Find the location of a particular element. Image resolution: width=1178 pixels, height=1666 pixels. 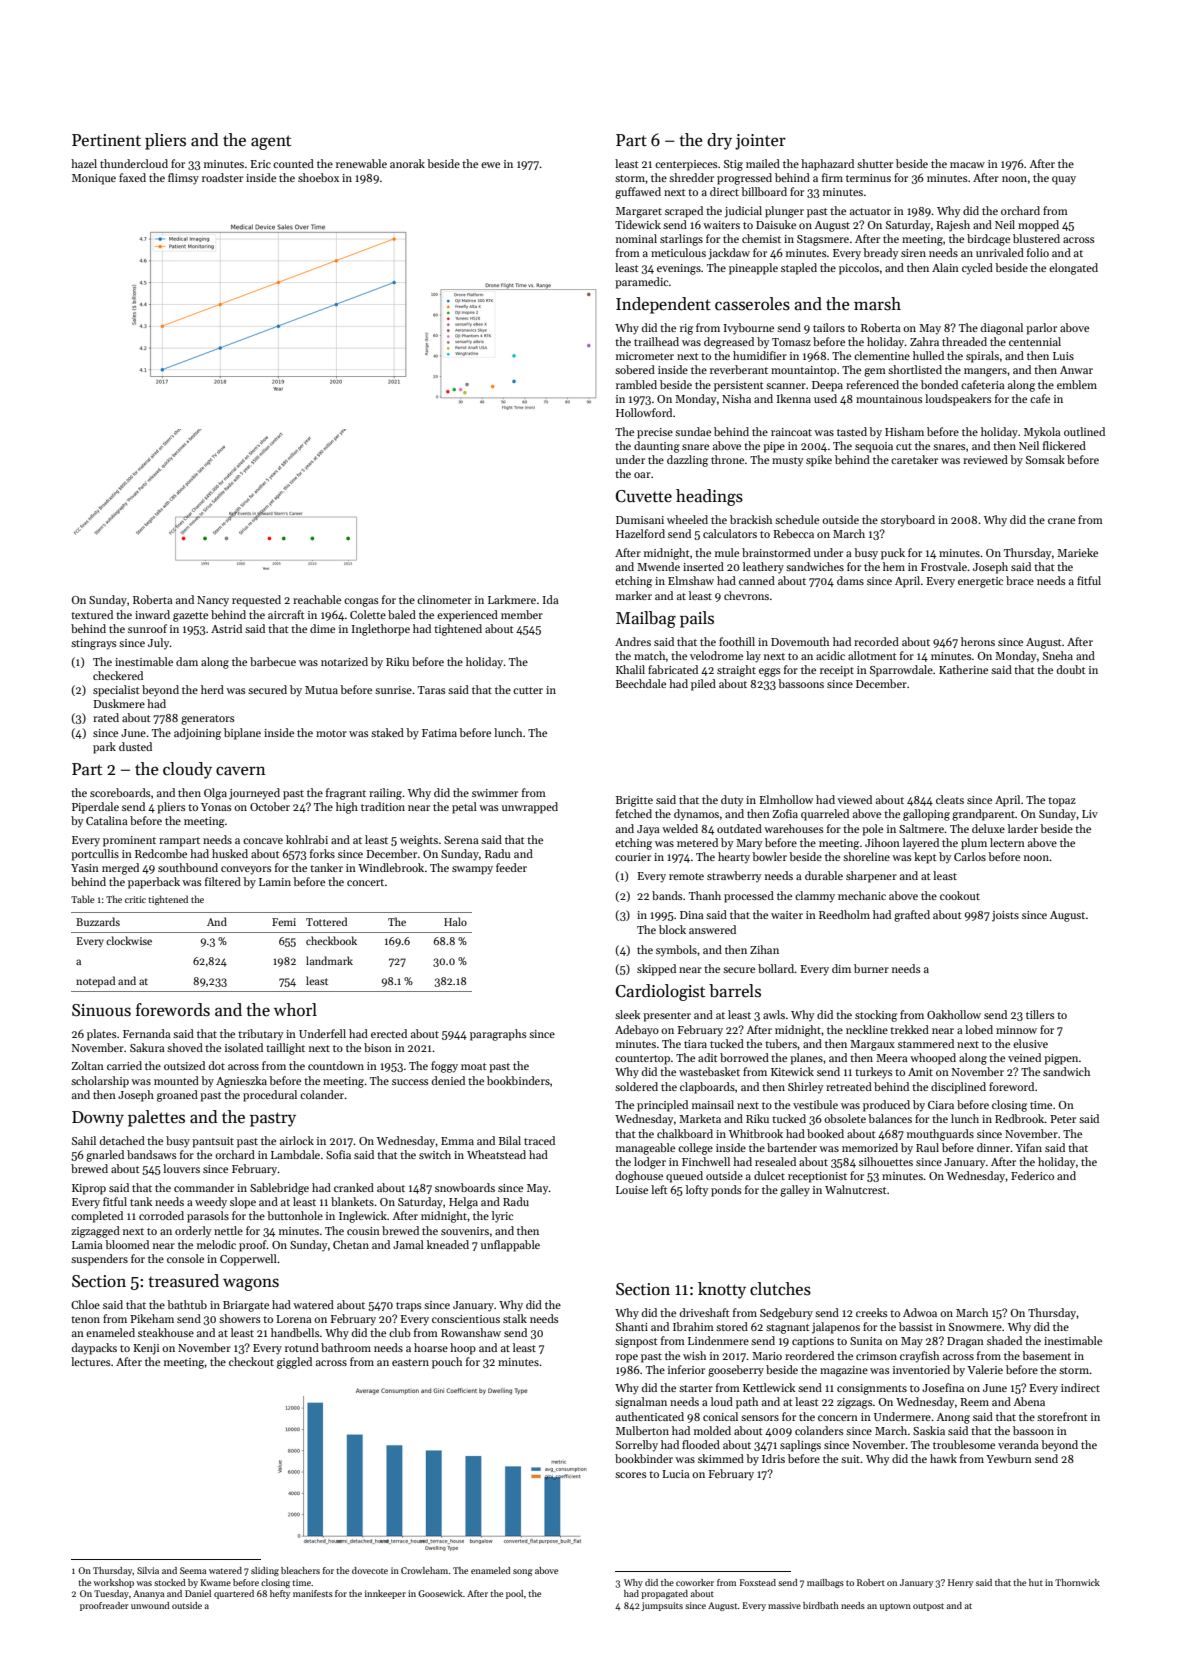

Marieke is located at coordinates (1077, 552).
